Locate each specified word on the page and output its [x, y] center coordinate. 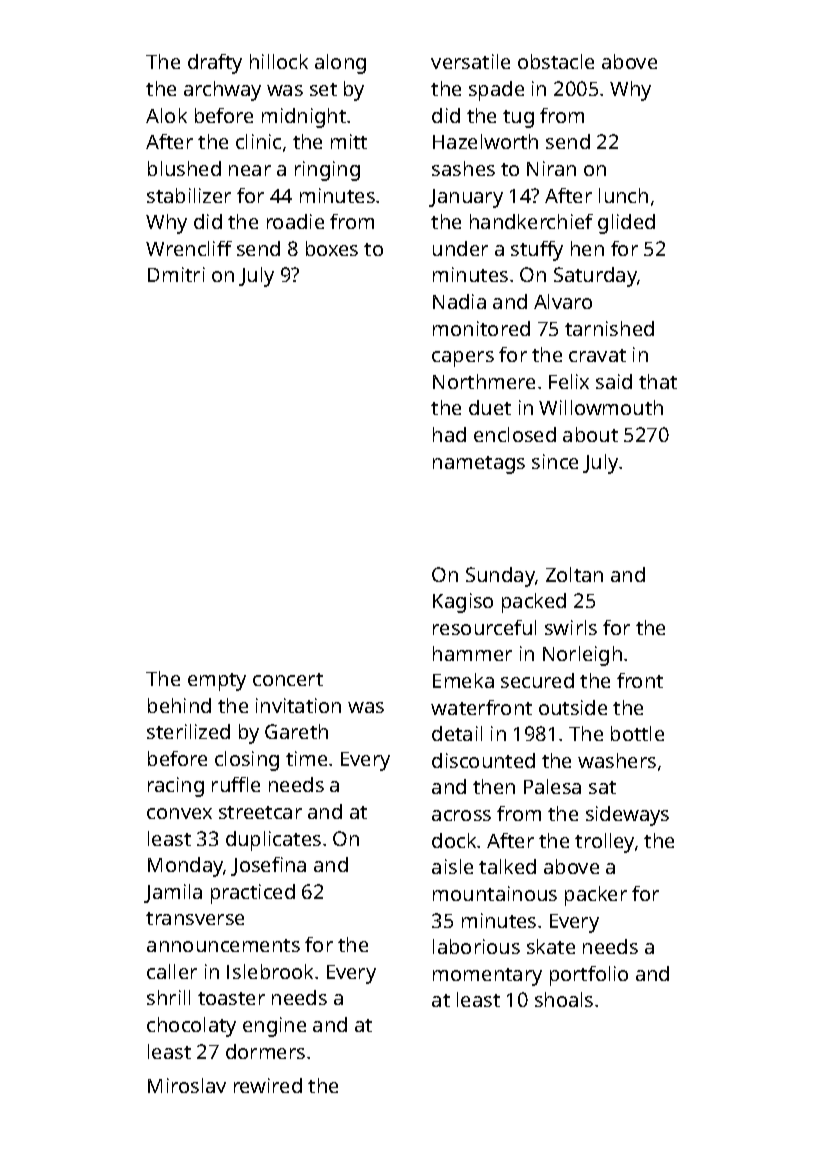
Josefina [268, 866]
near [250, 170]
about [590, 434]
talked [507, 866]
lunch [623, 195]
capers [463, 359]
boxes [332, 248]
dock [455, 840]
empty [217, 682]
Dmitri [176, 274]
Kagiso [463, 603]
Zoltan [574, 574]
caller [172, 971]
